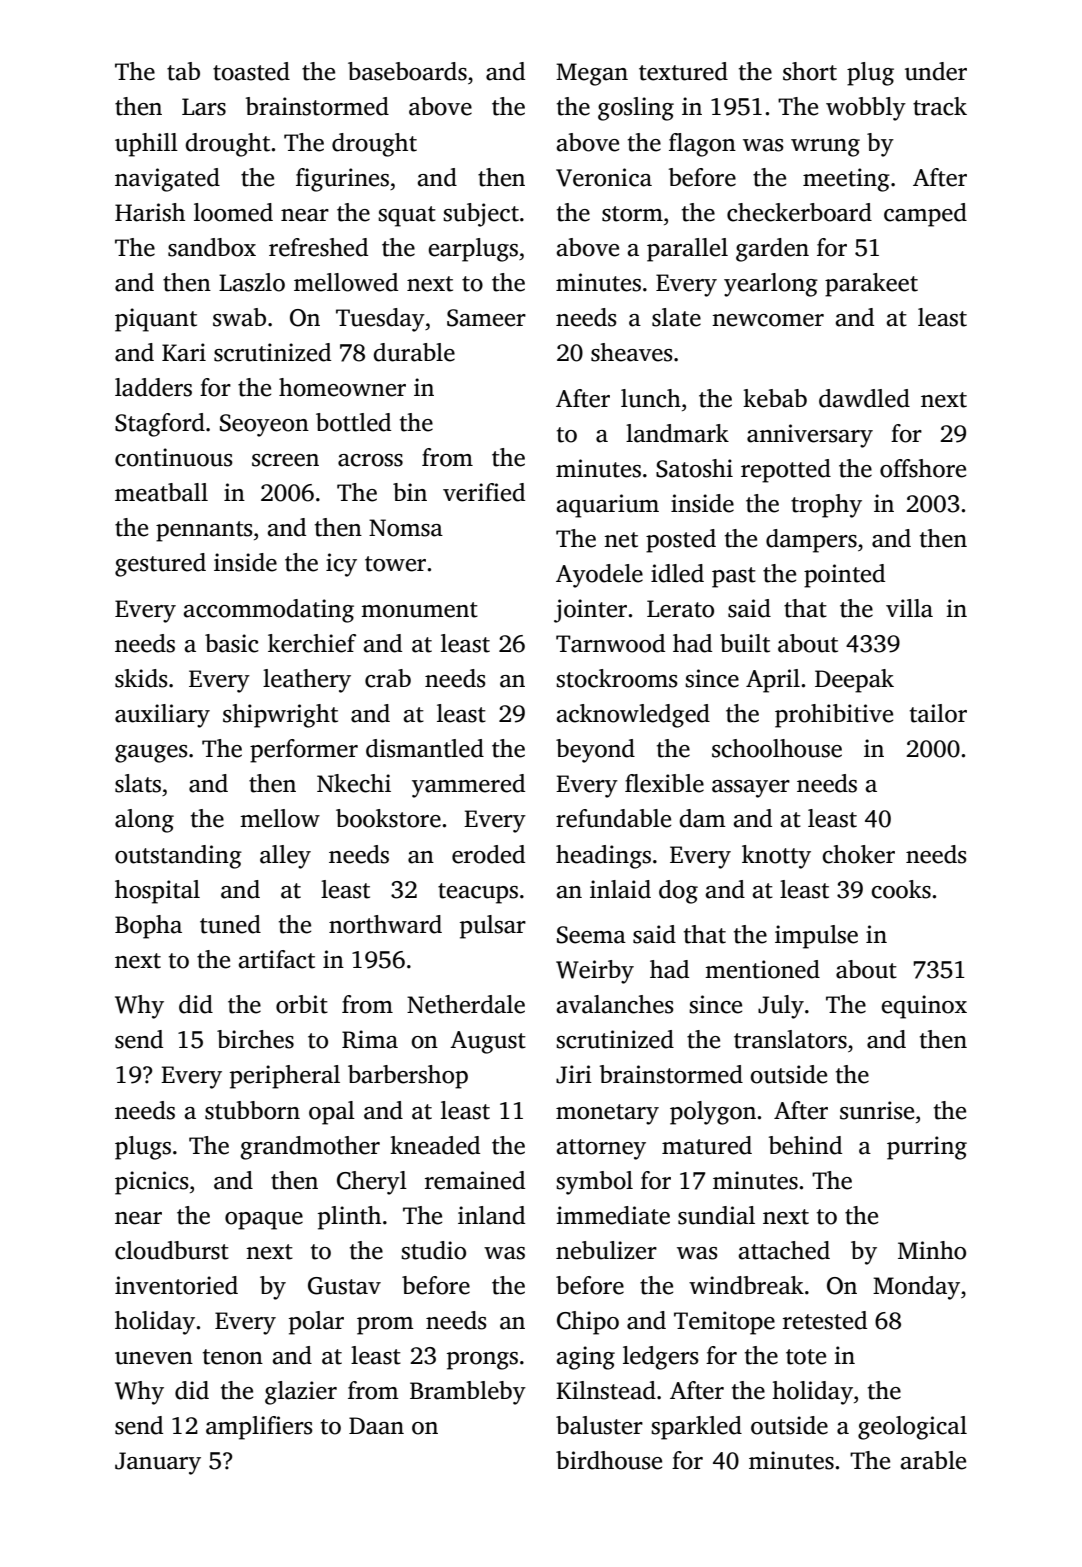 The height and width of the screenshot is (1567, 1082). I want to click on Ayodele, so click(599, 576).
